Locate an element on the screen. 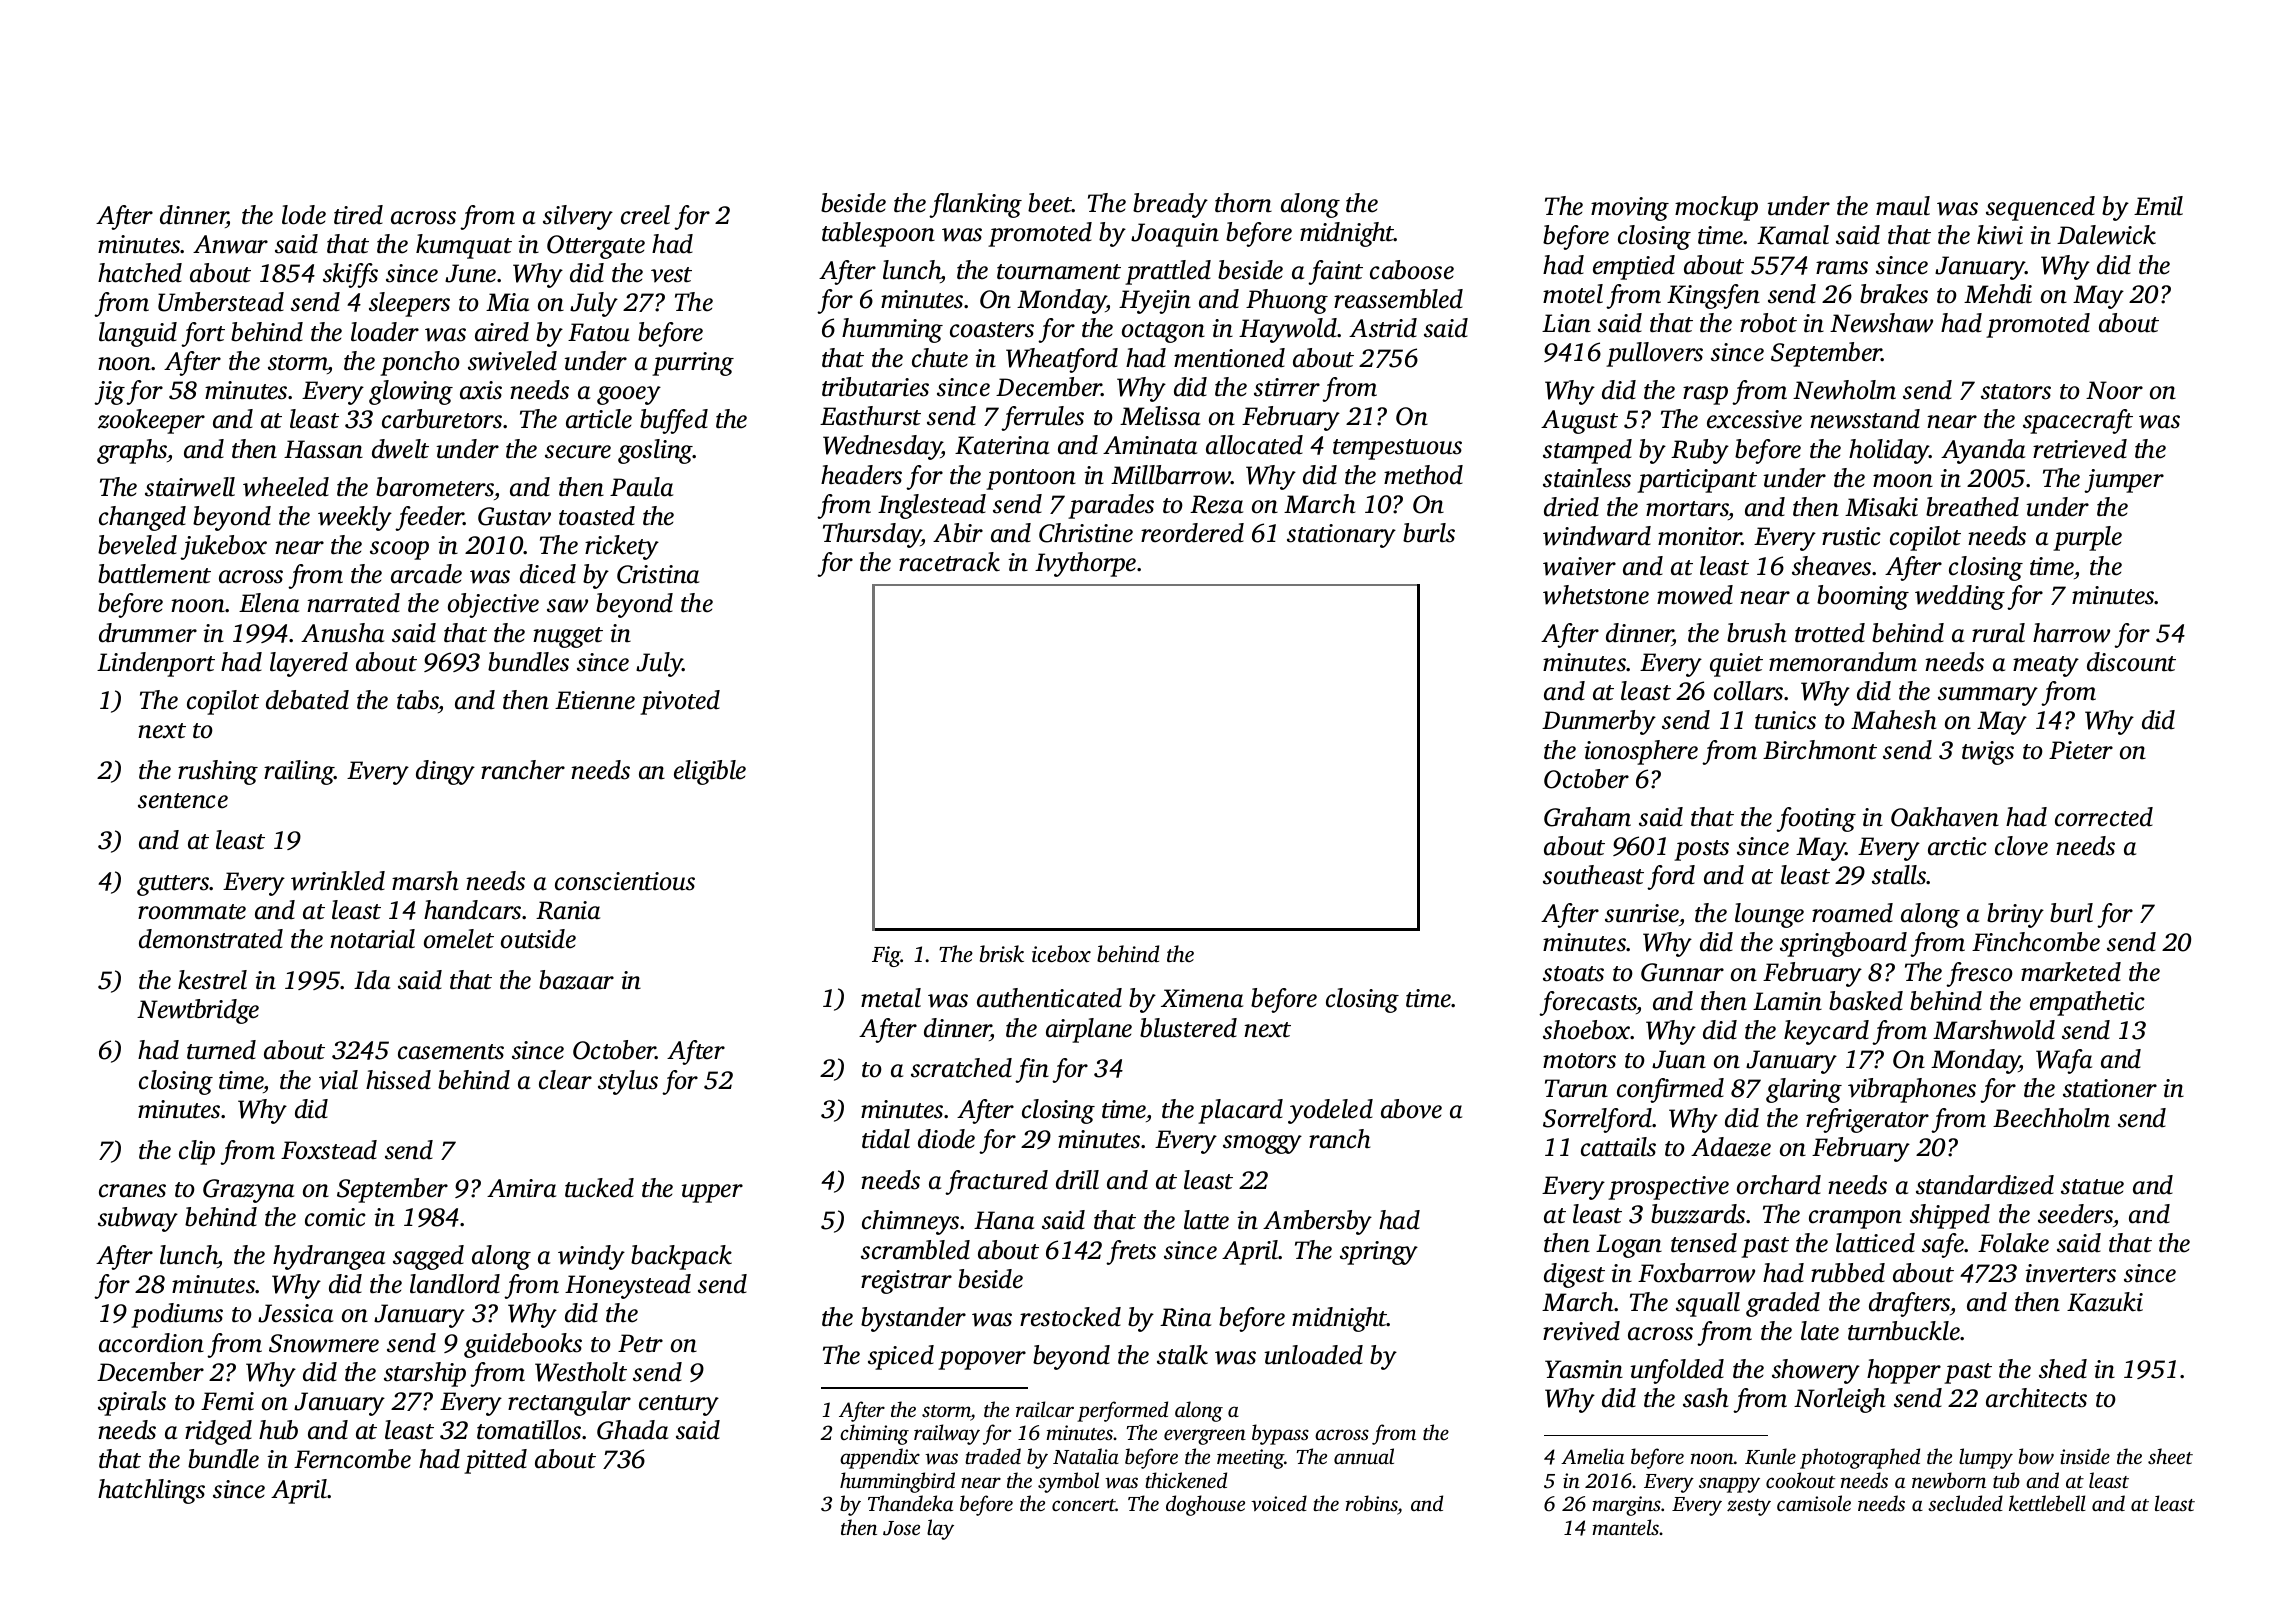 The width and height of the screenshot is (2292, 1620). ionosphere is located at coordinates (1641, 752).
